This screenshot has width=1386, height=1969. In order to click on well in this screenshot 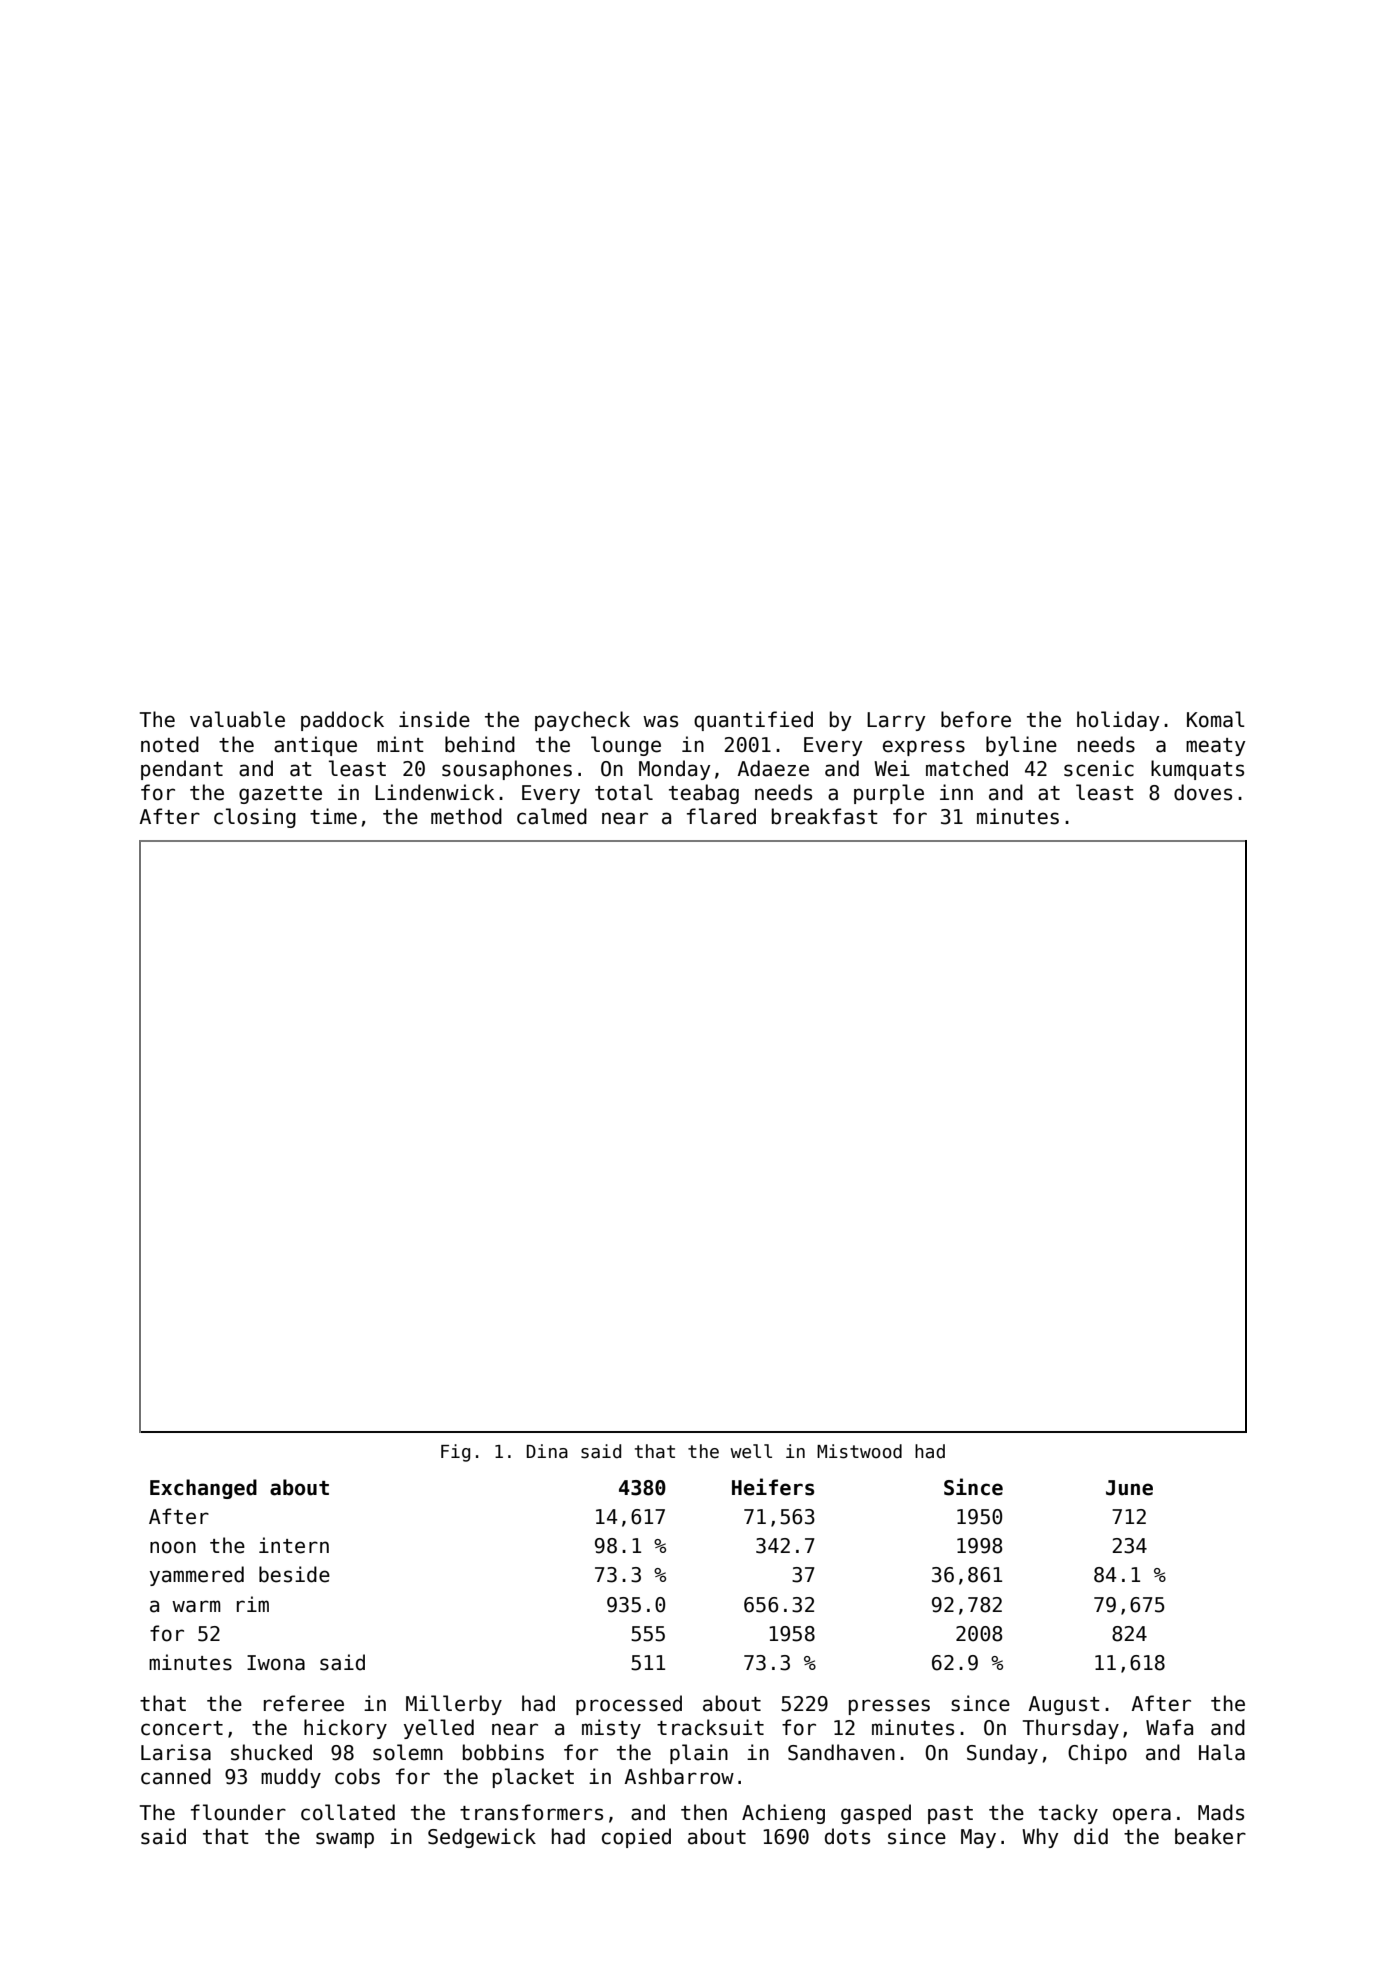, I will do `click(751, 1451)`.
